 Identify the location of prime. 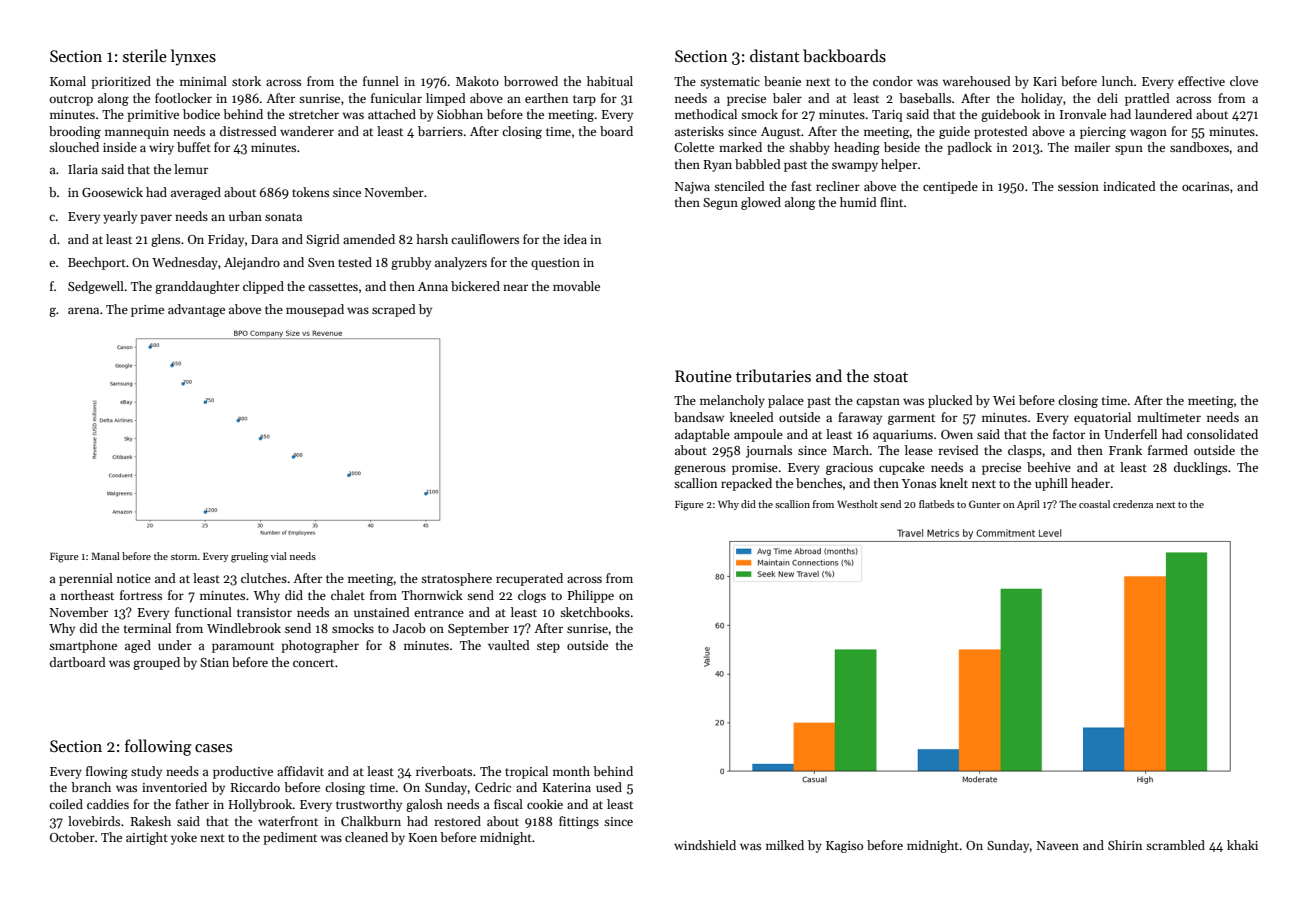
(147, 311).
